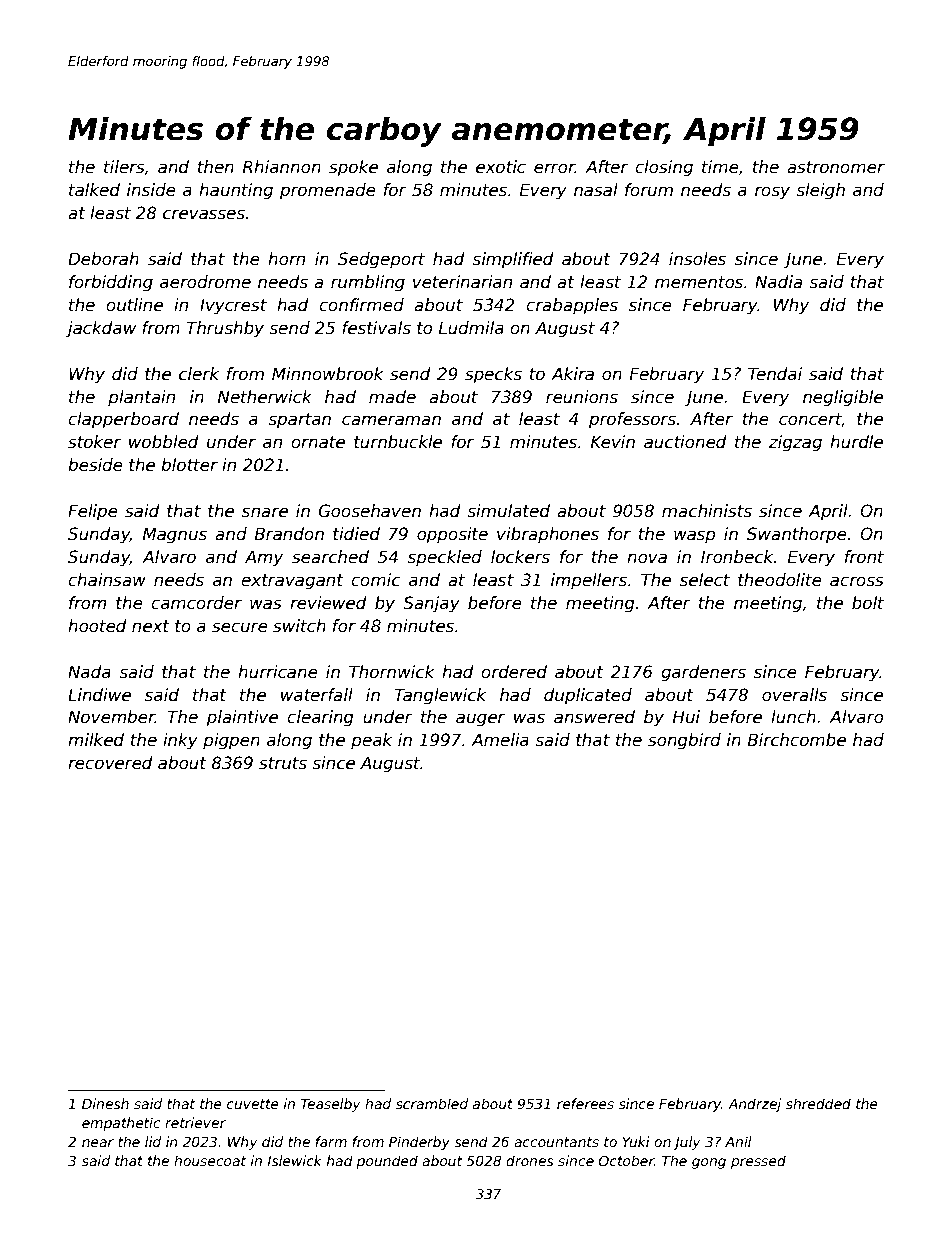 Image resolution: width=952 pixels, height=1233 pixels. Describe the element at coordinates (283, 763) in the page. I see `struts` at that location.
